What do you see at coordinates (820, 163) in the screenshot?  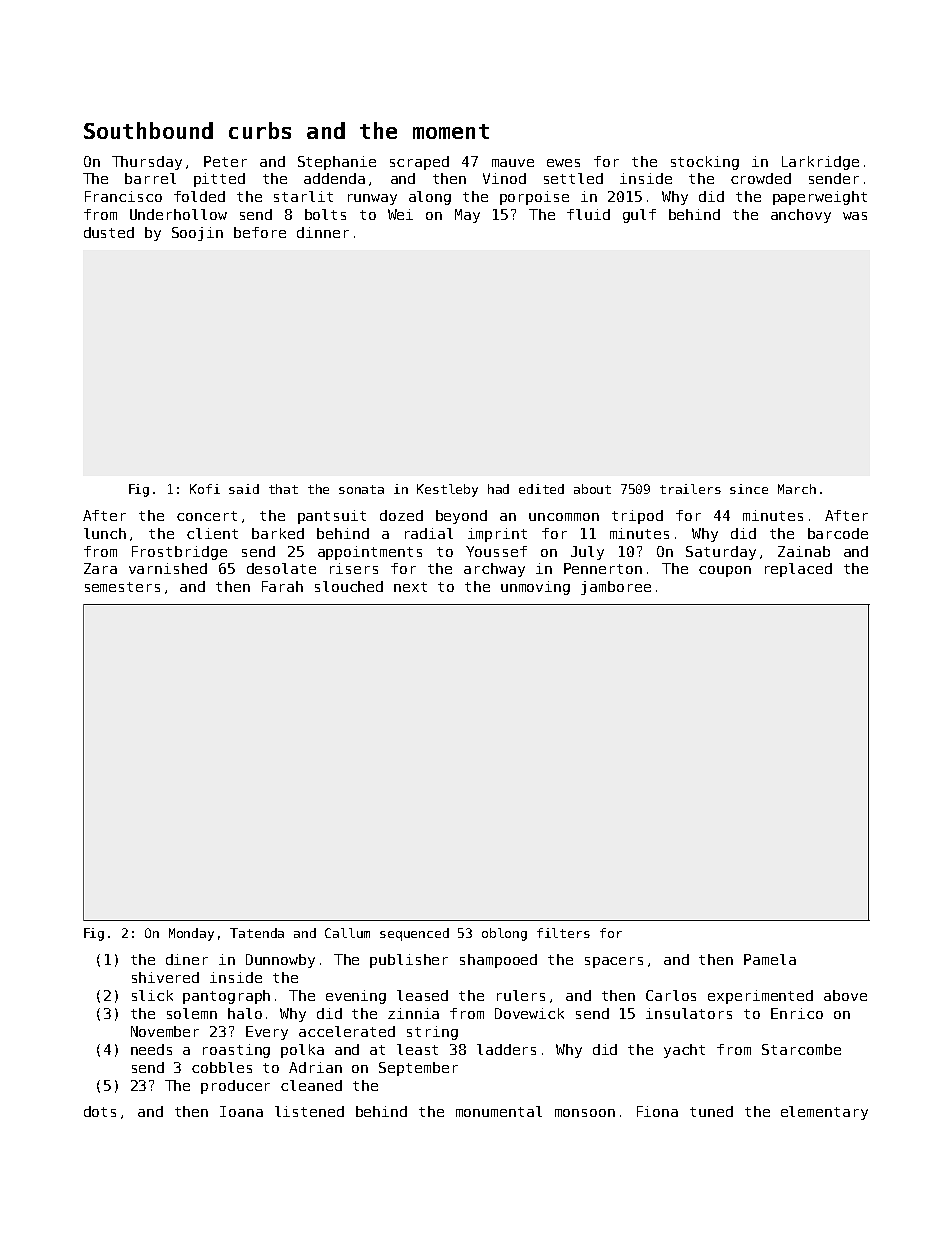 I see `Larkridge` at bounding box center [820, 163].
